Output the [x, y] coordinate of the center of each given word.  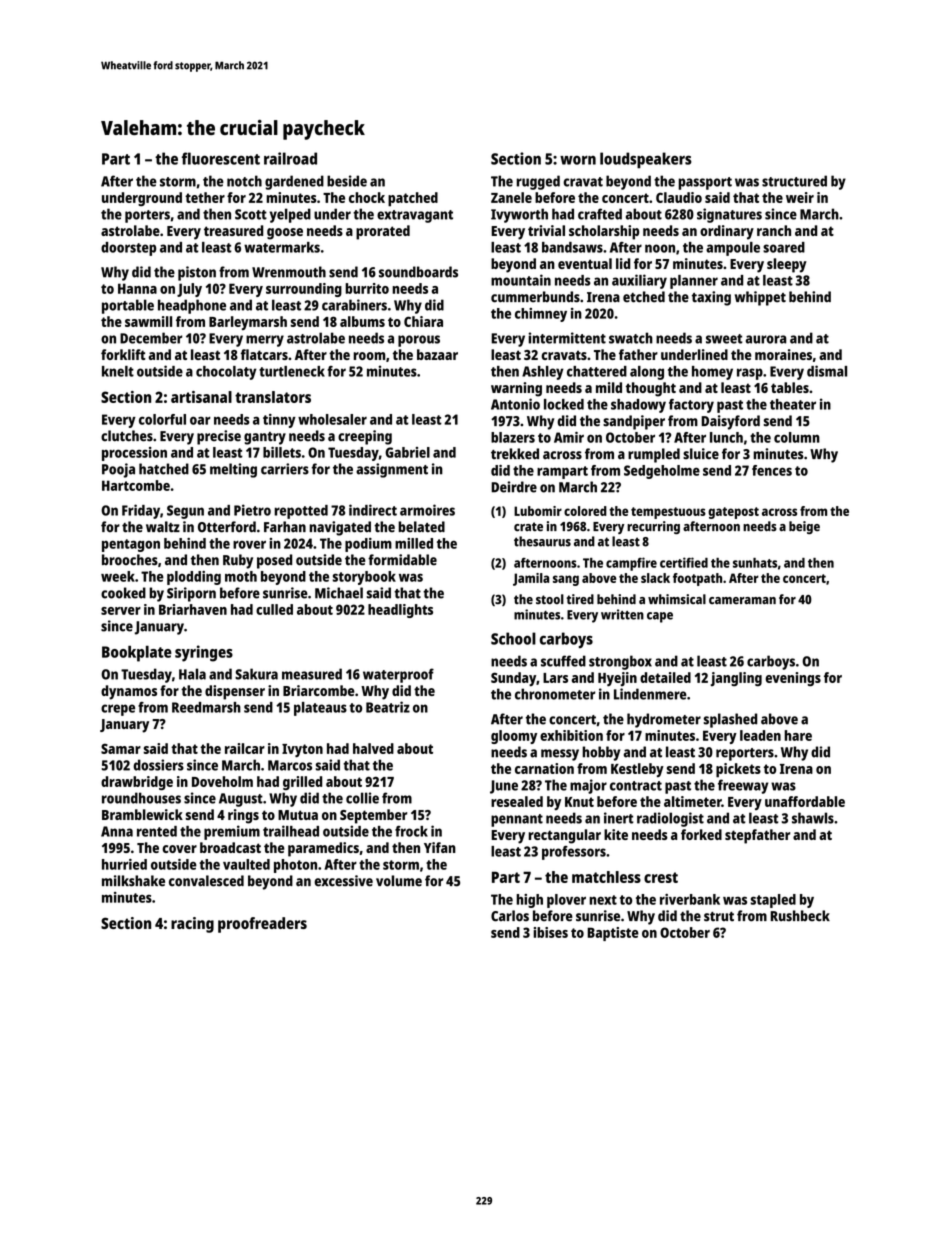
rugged [538, 182]
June [504, 787]
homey [712, 373]
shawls [813, 818]
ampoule [733, 249]
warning [516, 389]
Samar [121, 748]
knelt [118, 371]
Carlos [510, 916]
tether [205, 197]
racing [192, 925]
